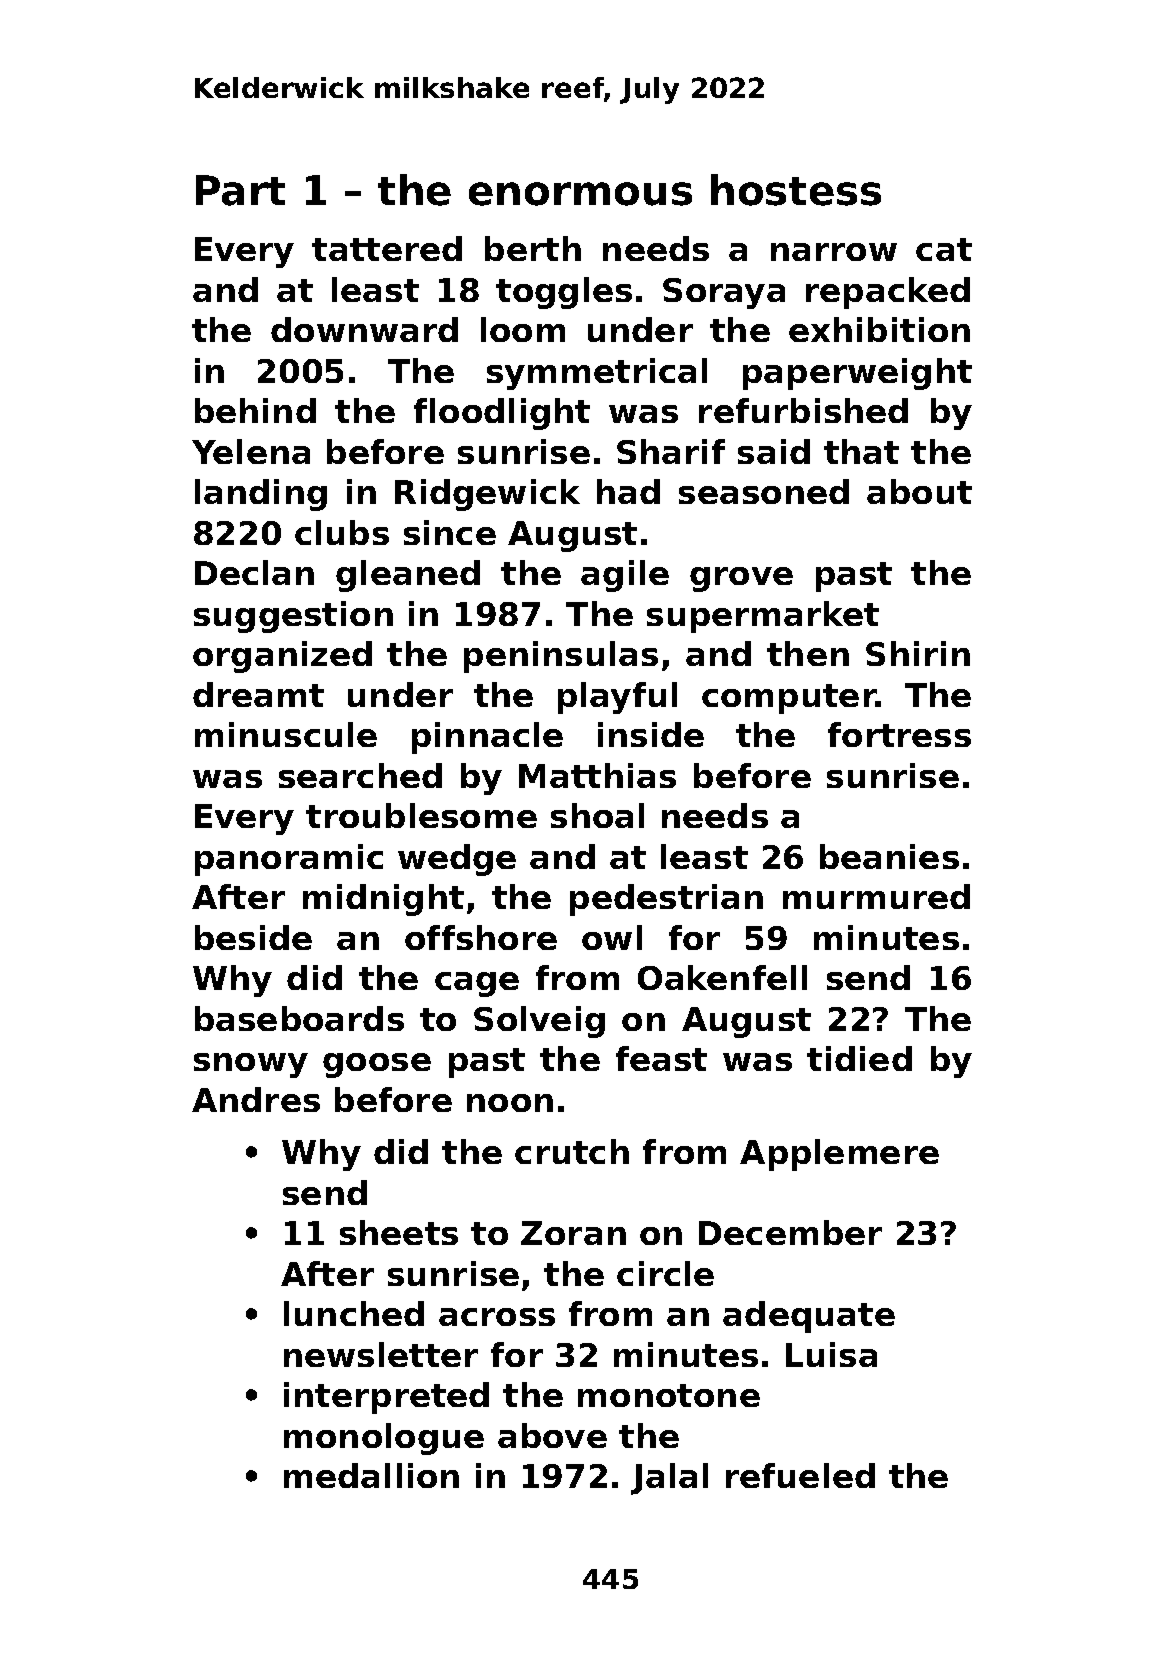 Image resolution: width=1165 pixels, height=1654 pixels. Describe the element at coordinates (919, 491) in the page. I see `about` at that location.
